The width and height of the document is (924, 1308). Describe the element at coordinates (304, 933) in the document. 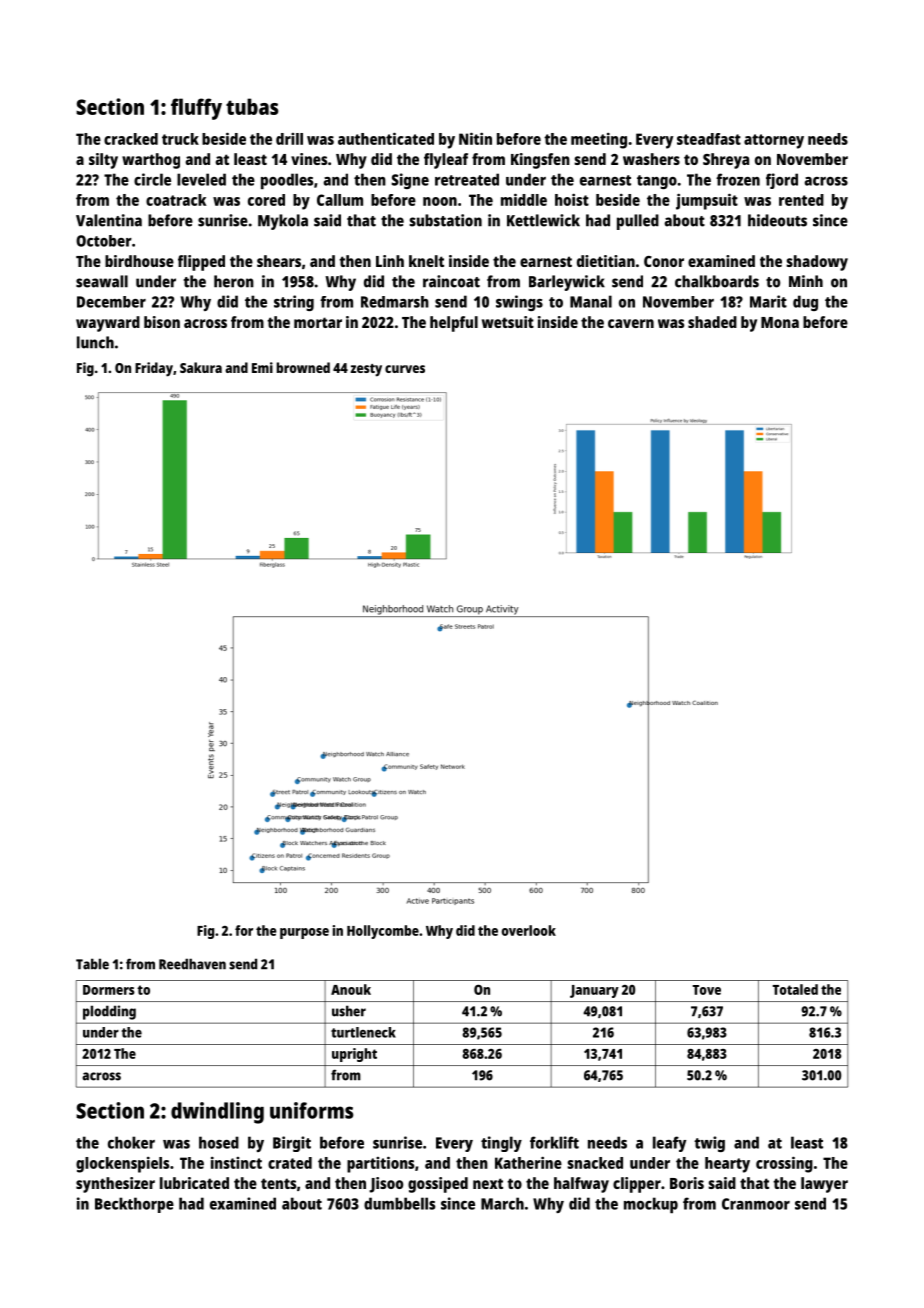

I see `purpose` at that location.
